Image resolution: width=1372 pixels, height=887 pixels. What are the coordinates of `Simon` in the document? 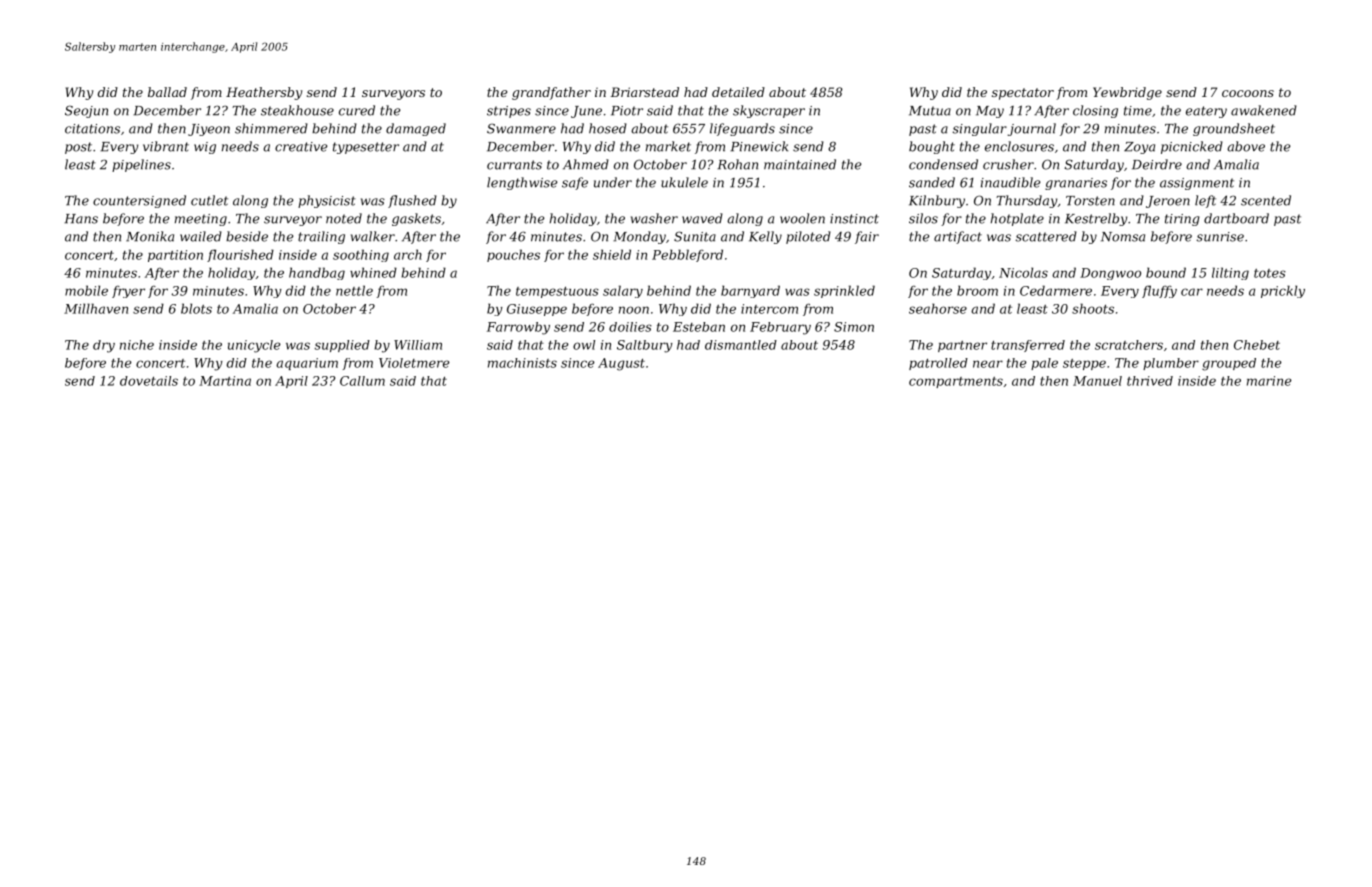 It's located at (854, 327).
